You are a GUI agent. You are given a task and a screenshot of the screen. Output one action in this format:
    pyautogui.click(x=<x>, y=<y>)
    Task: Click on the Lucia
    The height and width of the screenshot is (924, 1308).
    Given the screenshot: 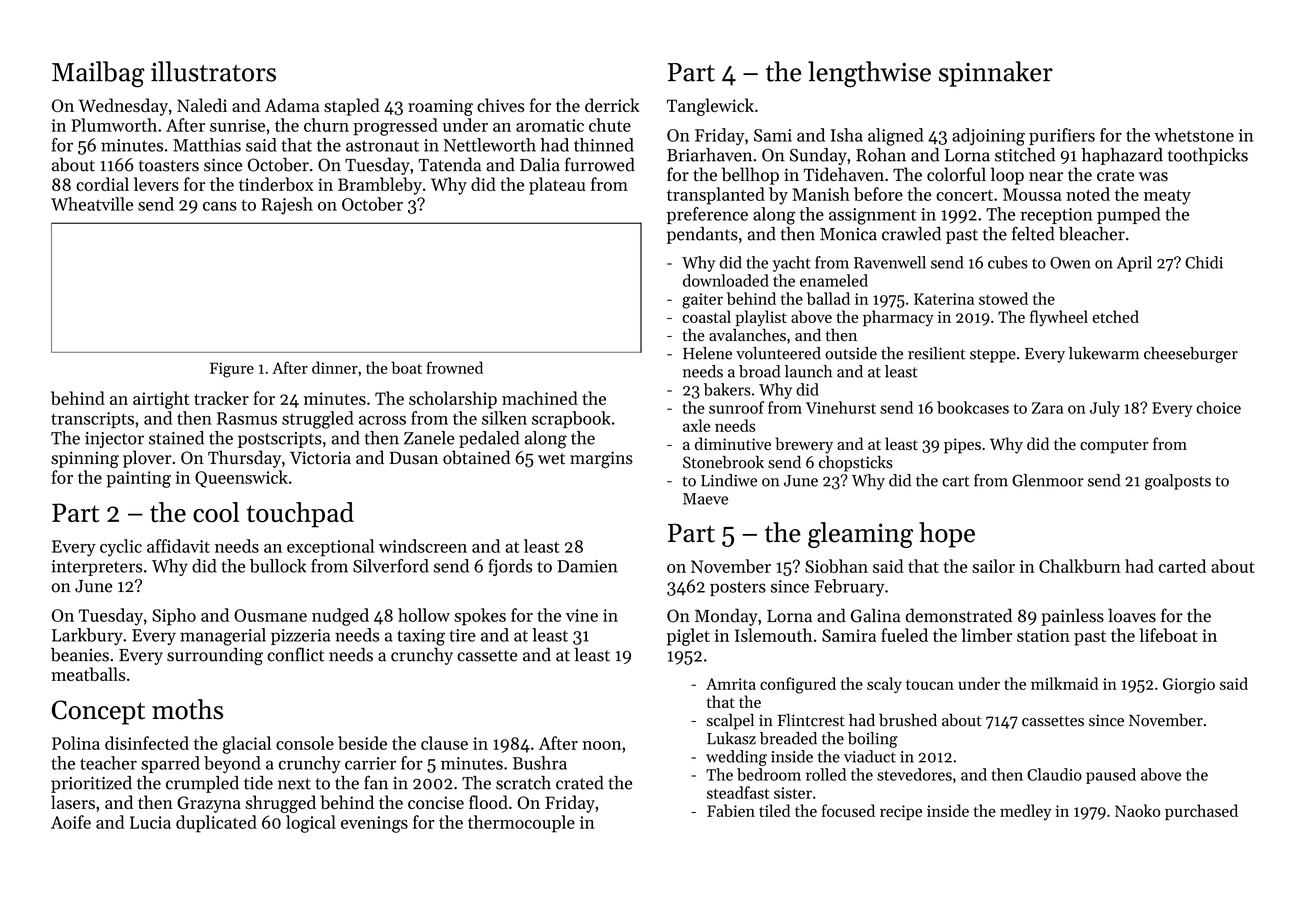 What is the action you would take?
    pyautogui.click(x=150, y=822)
